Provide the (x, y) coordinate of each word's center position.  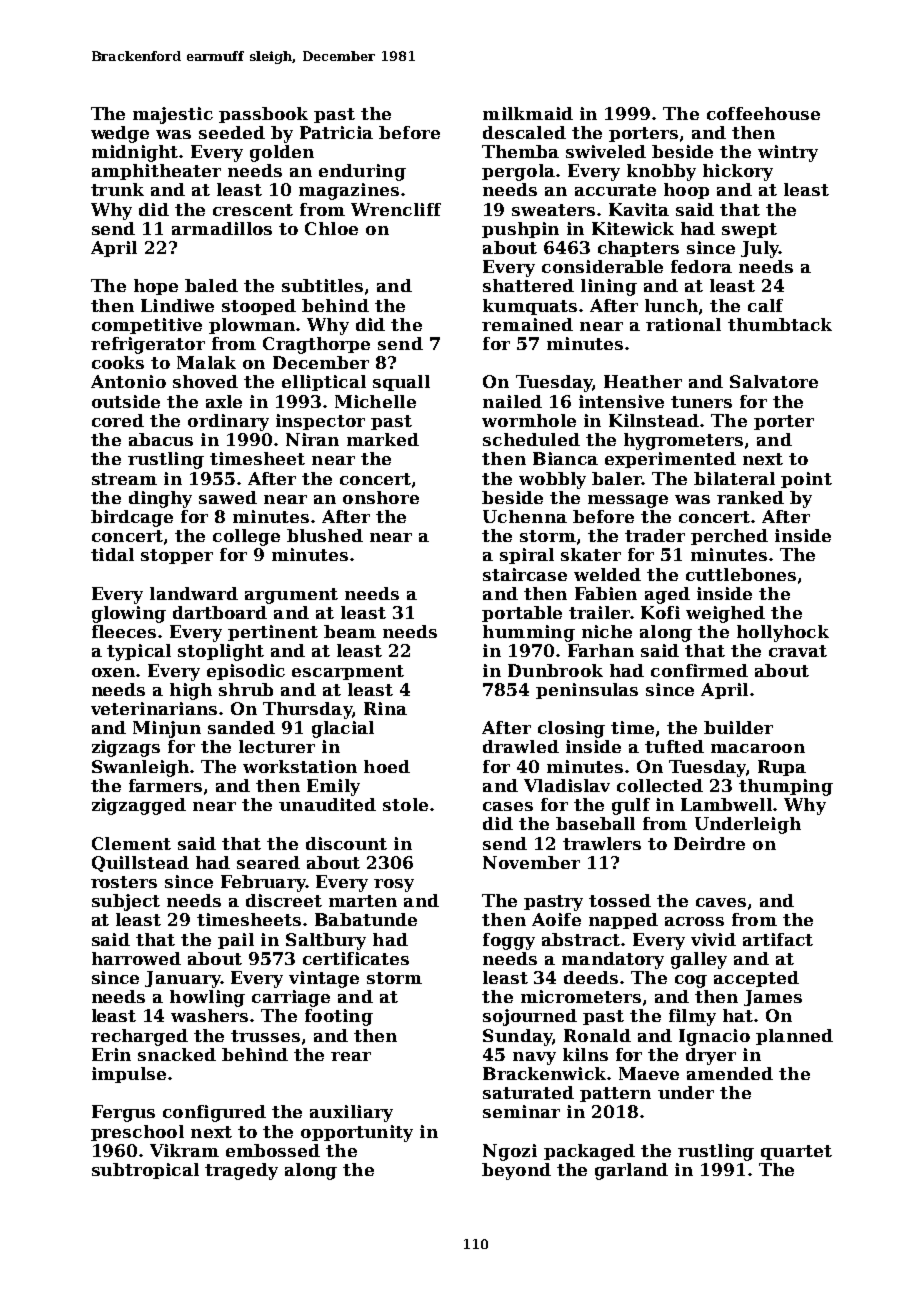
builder (738, 727)
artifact (778, 939)
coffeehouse (763, 113)
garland (631, 1171)
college (246, 537)
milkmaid (528, 113)
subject (126, 902)
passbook (263, 115)
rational (683, 324)
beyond (516, 1171)
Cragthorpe (316, 345)
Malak (206, 362)
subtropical (145, 1171)
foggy (509, 941)
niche (607, 631)
